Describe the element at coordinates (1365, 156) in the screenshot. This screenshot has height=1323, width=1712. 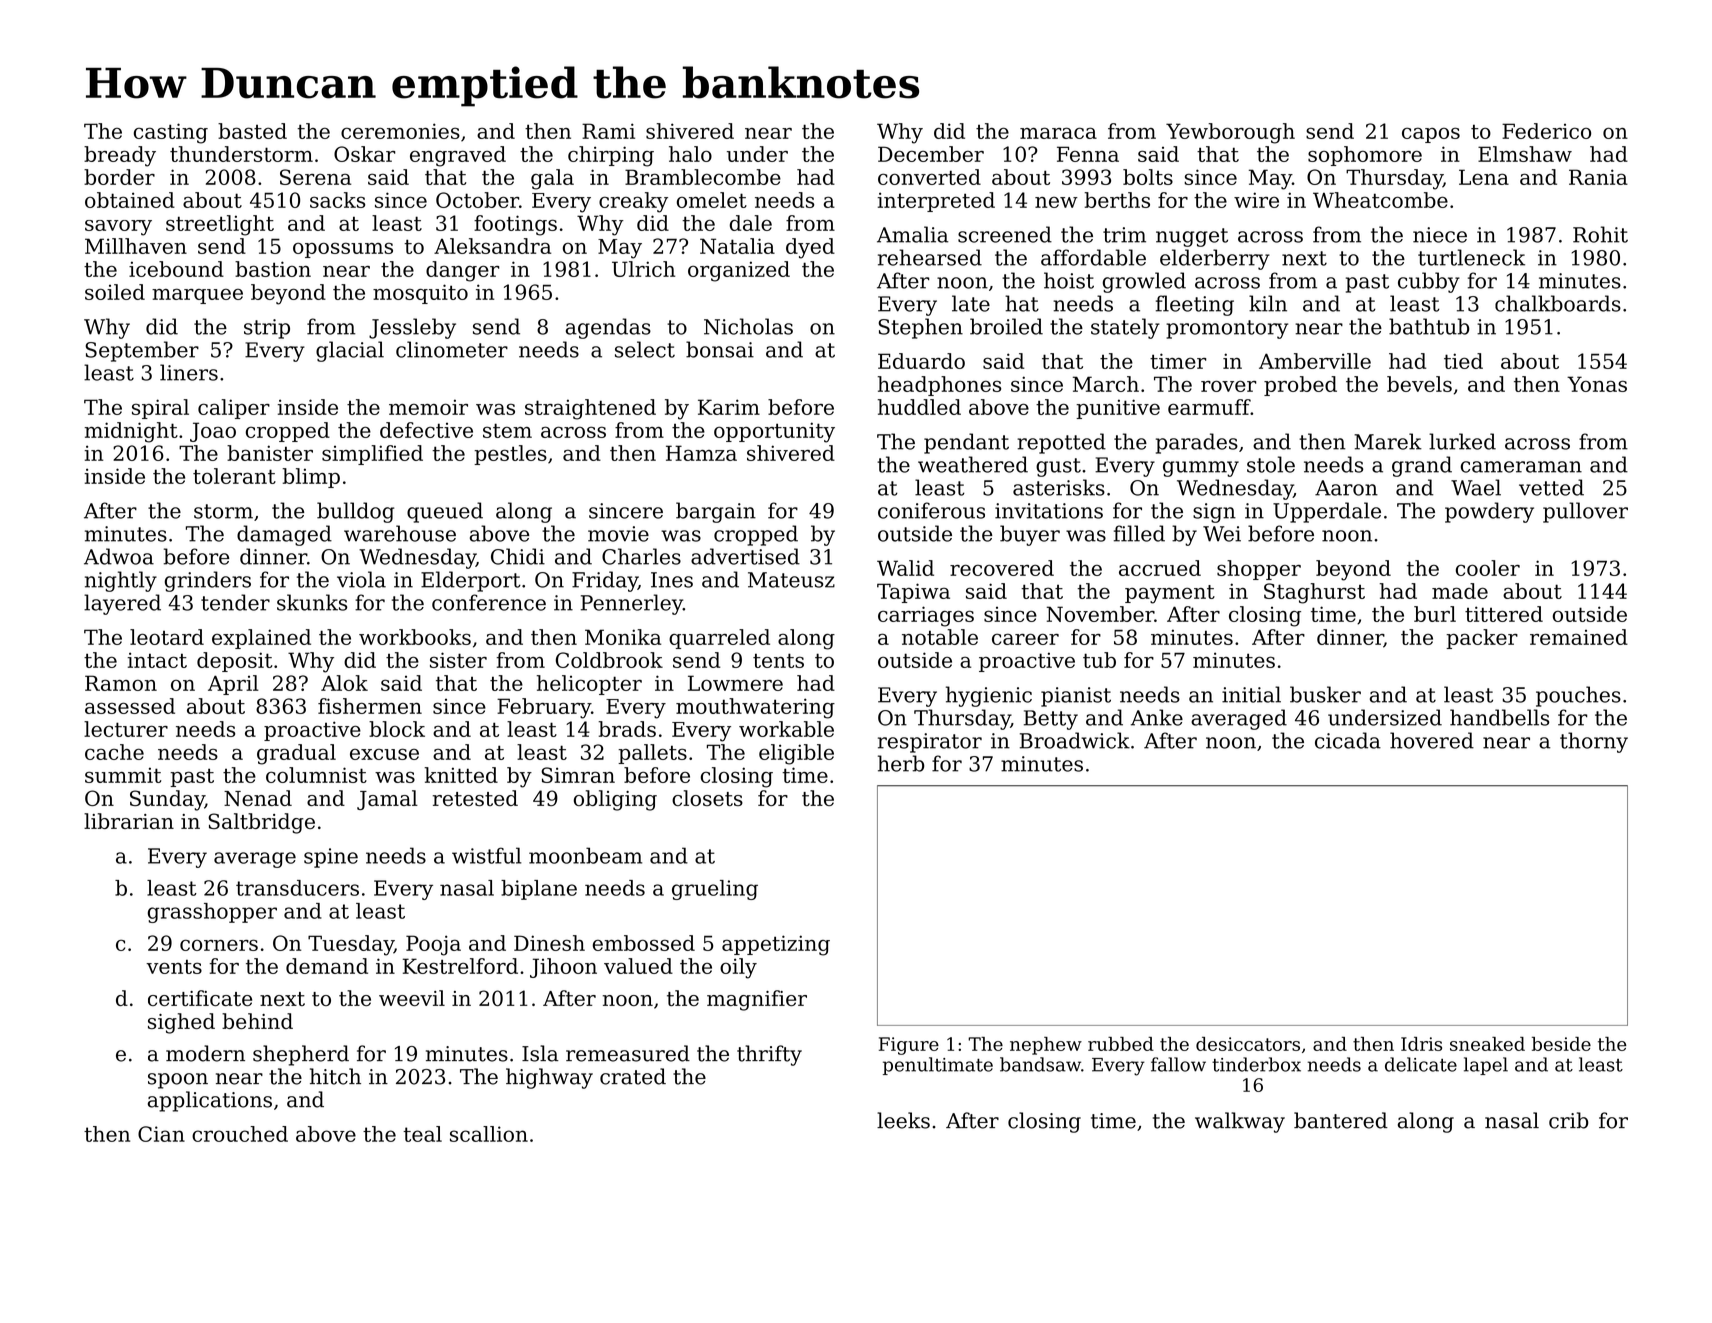
I see `sophomore` at that location.
